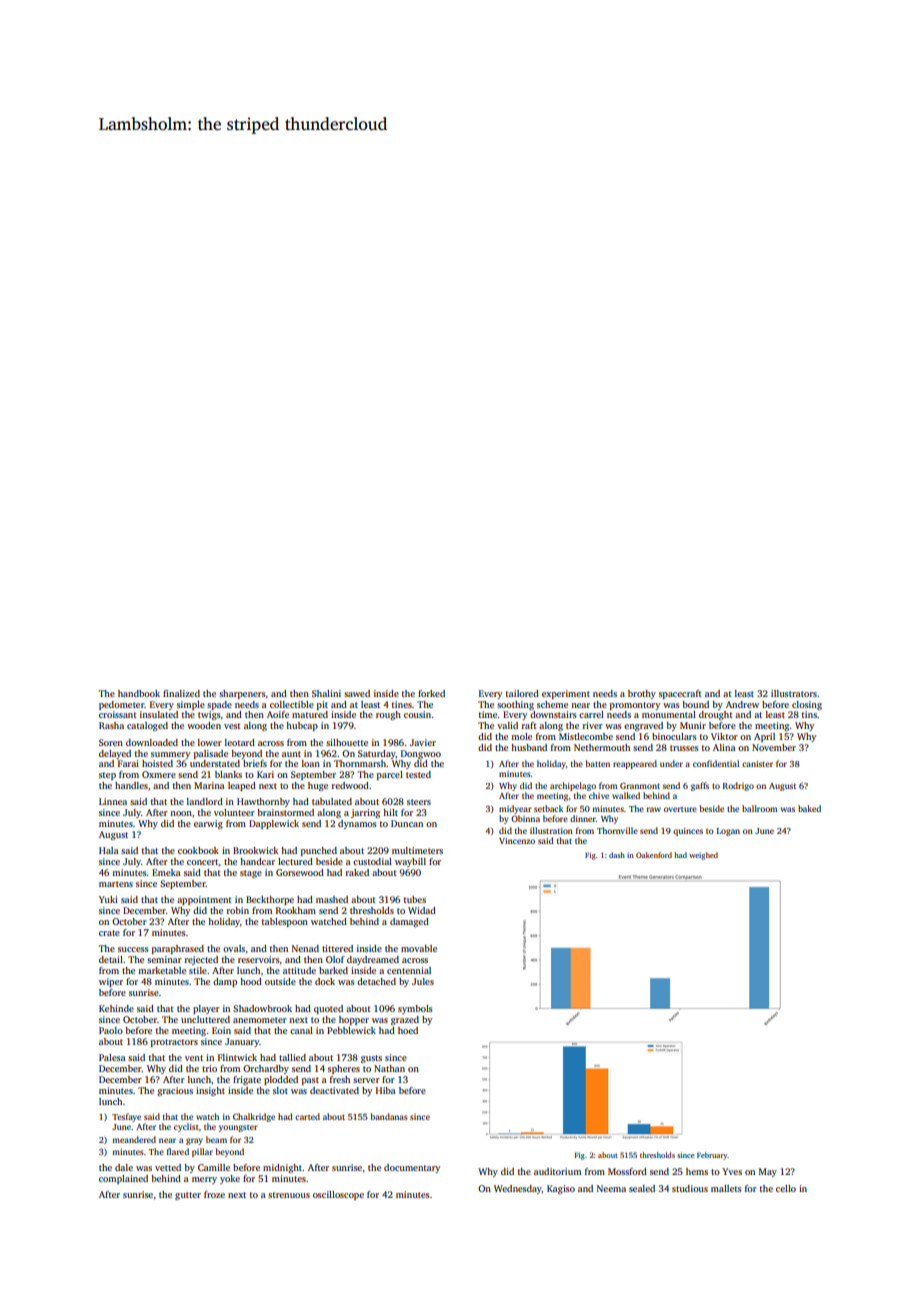 This image has height=1308, width=924. I want to click on monumental, so click(669, 714).
